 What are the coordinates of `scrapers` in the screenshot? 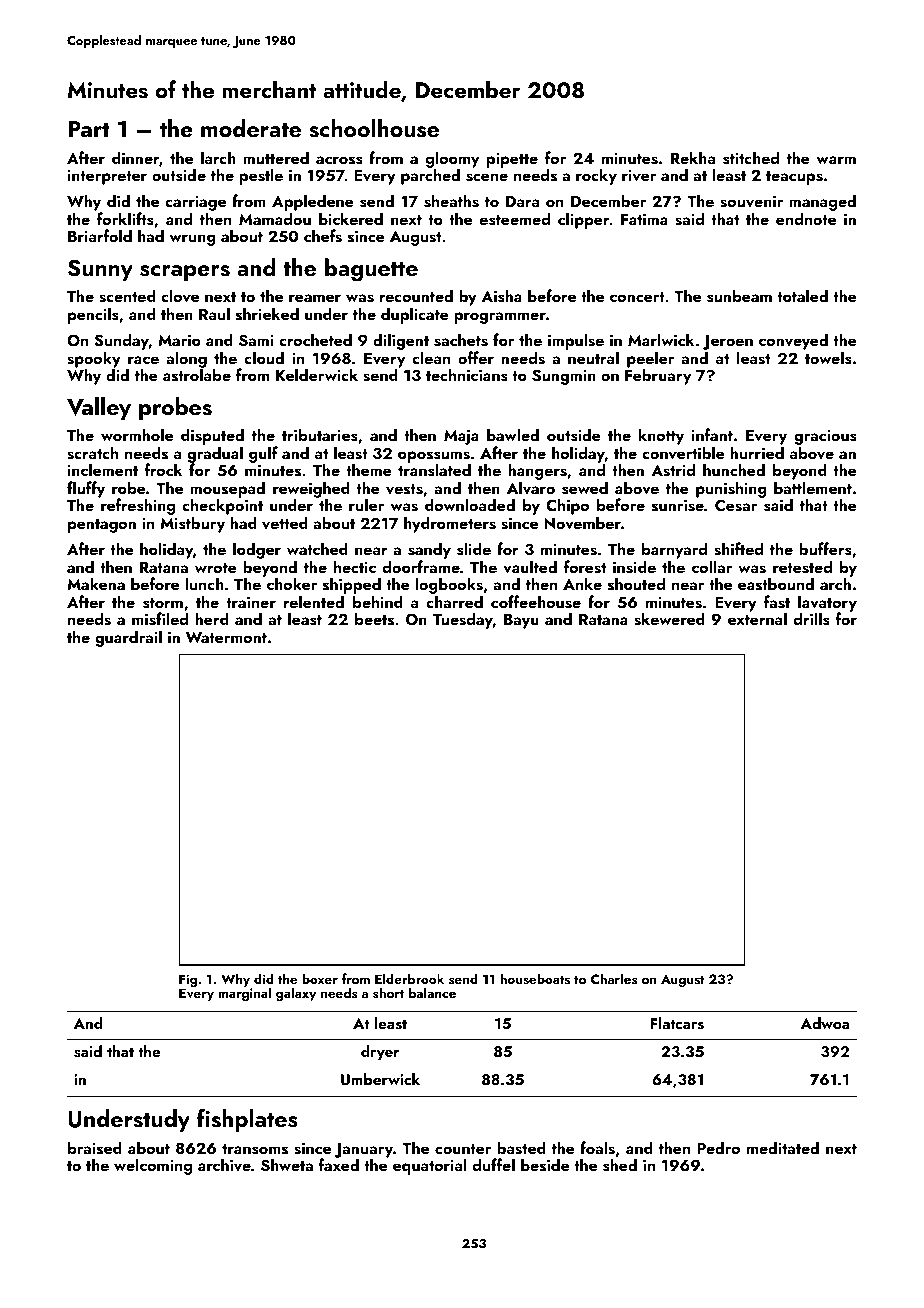 It's located at (185, 273).
